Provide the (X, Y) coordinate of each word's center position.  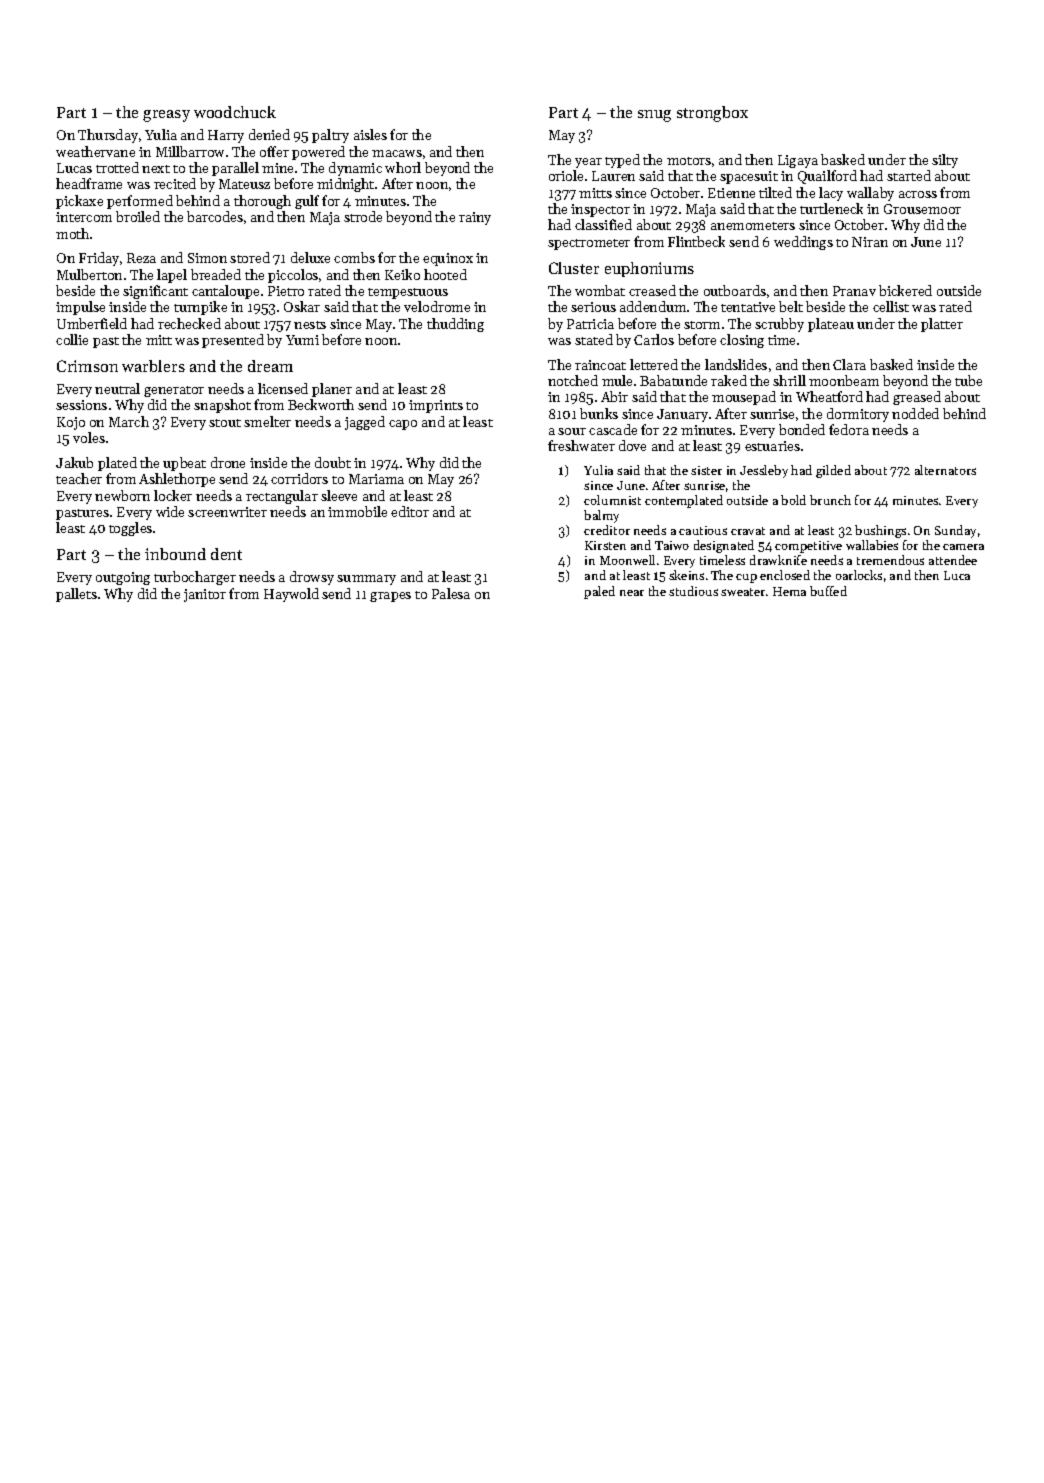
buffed (828, 591)
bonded (802, 429)
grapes (390, 597)
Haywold (291, 595)
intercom (84, 217)
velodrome (437, 306)
